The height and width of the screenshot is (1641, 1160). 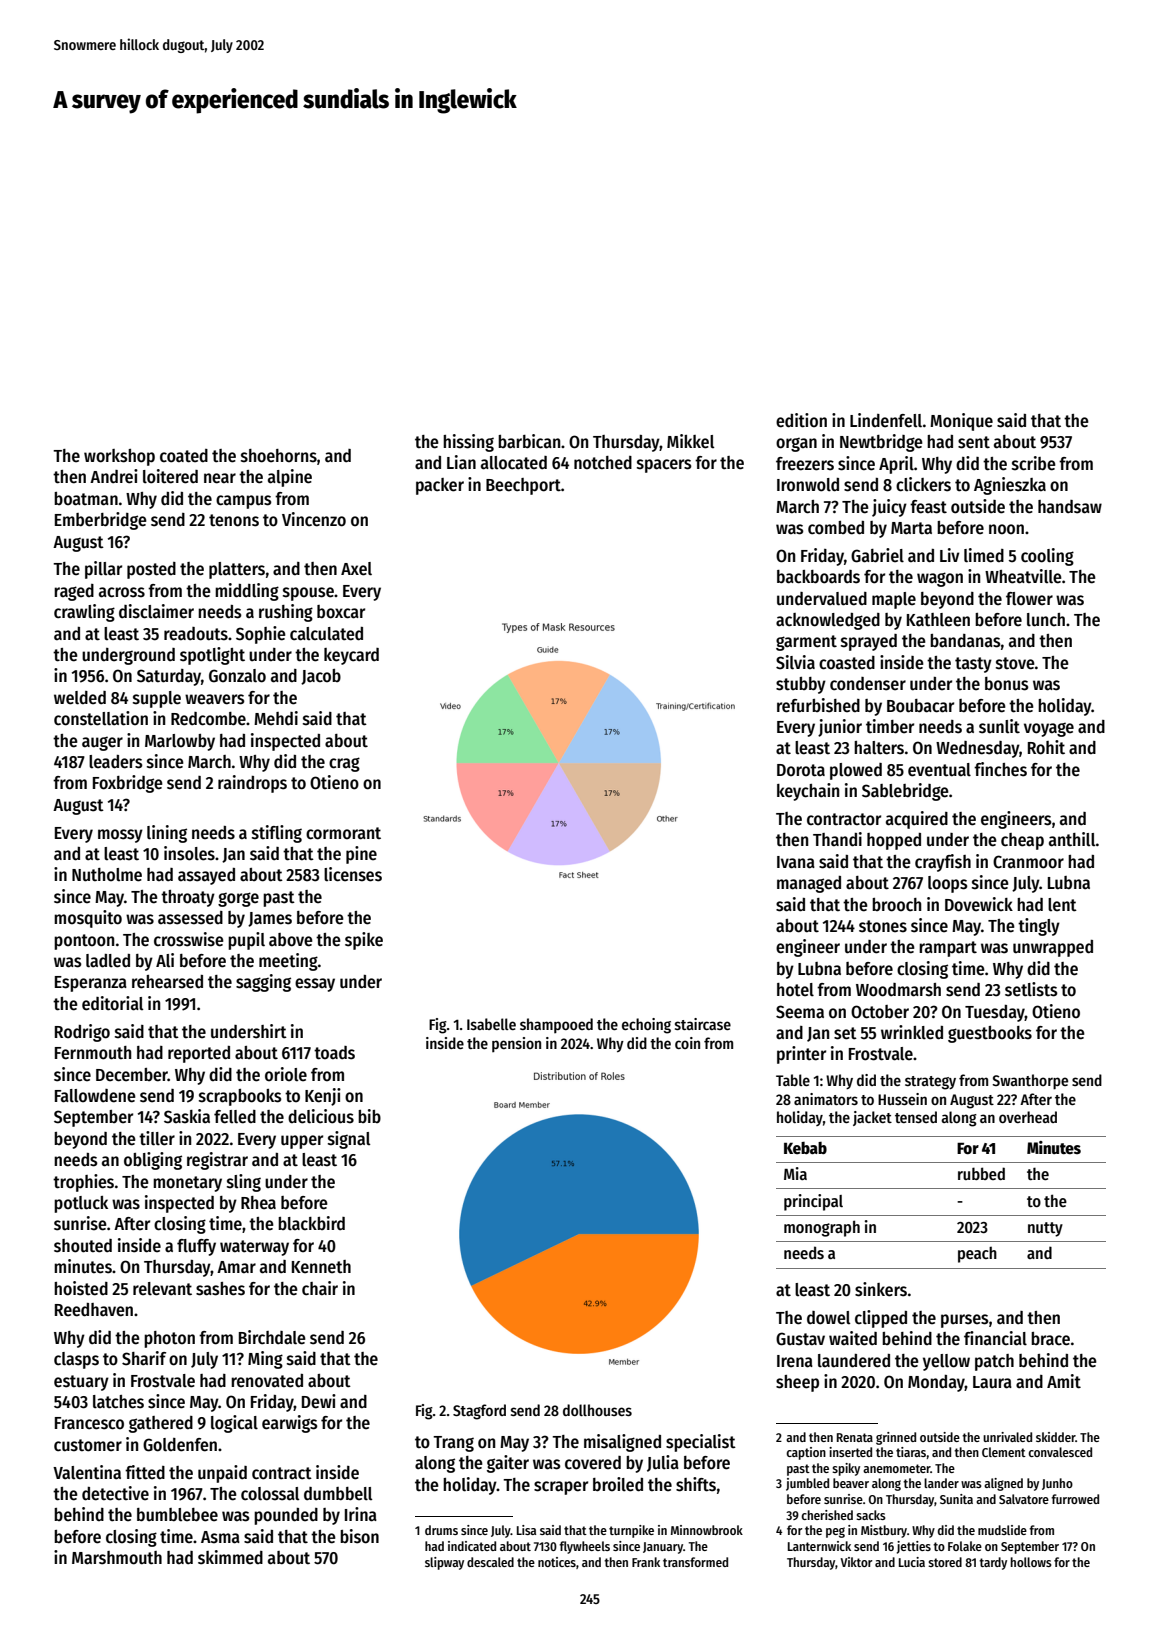 What do you see at coordinates (795, 1173) in the screenshot?
I see `Mia` at bounding box center [795, 1173].
